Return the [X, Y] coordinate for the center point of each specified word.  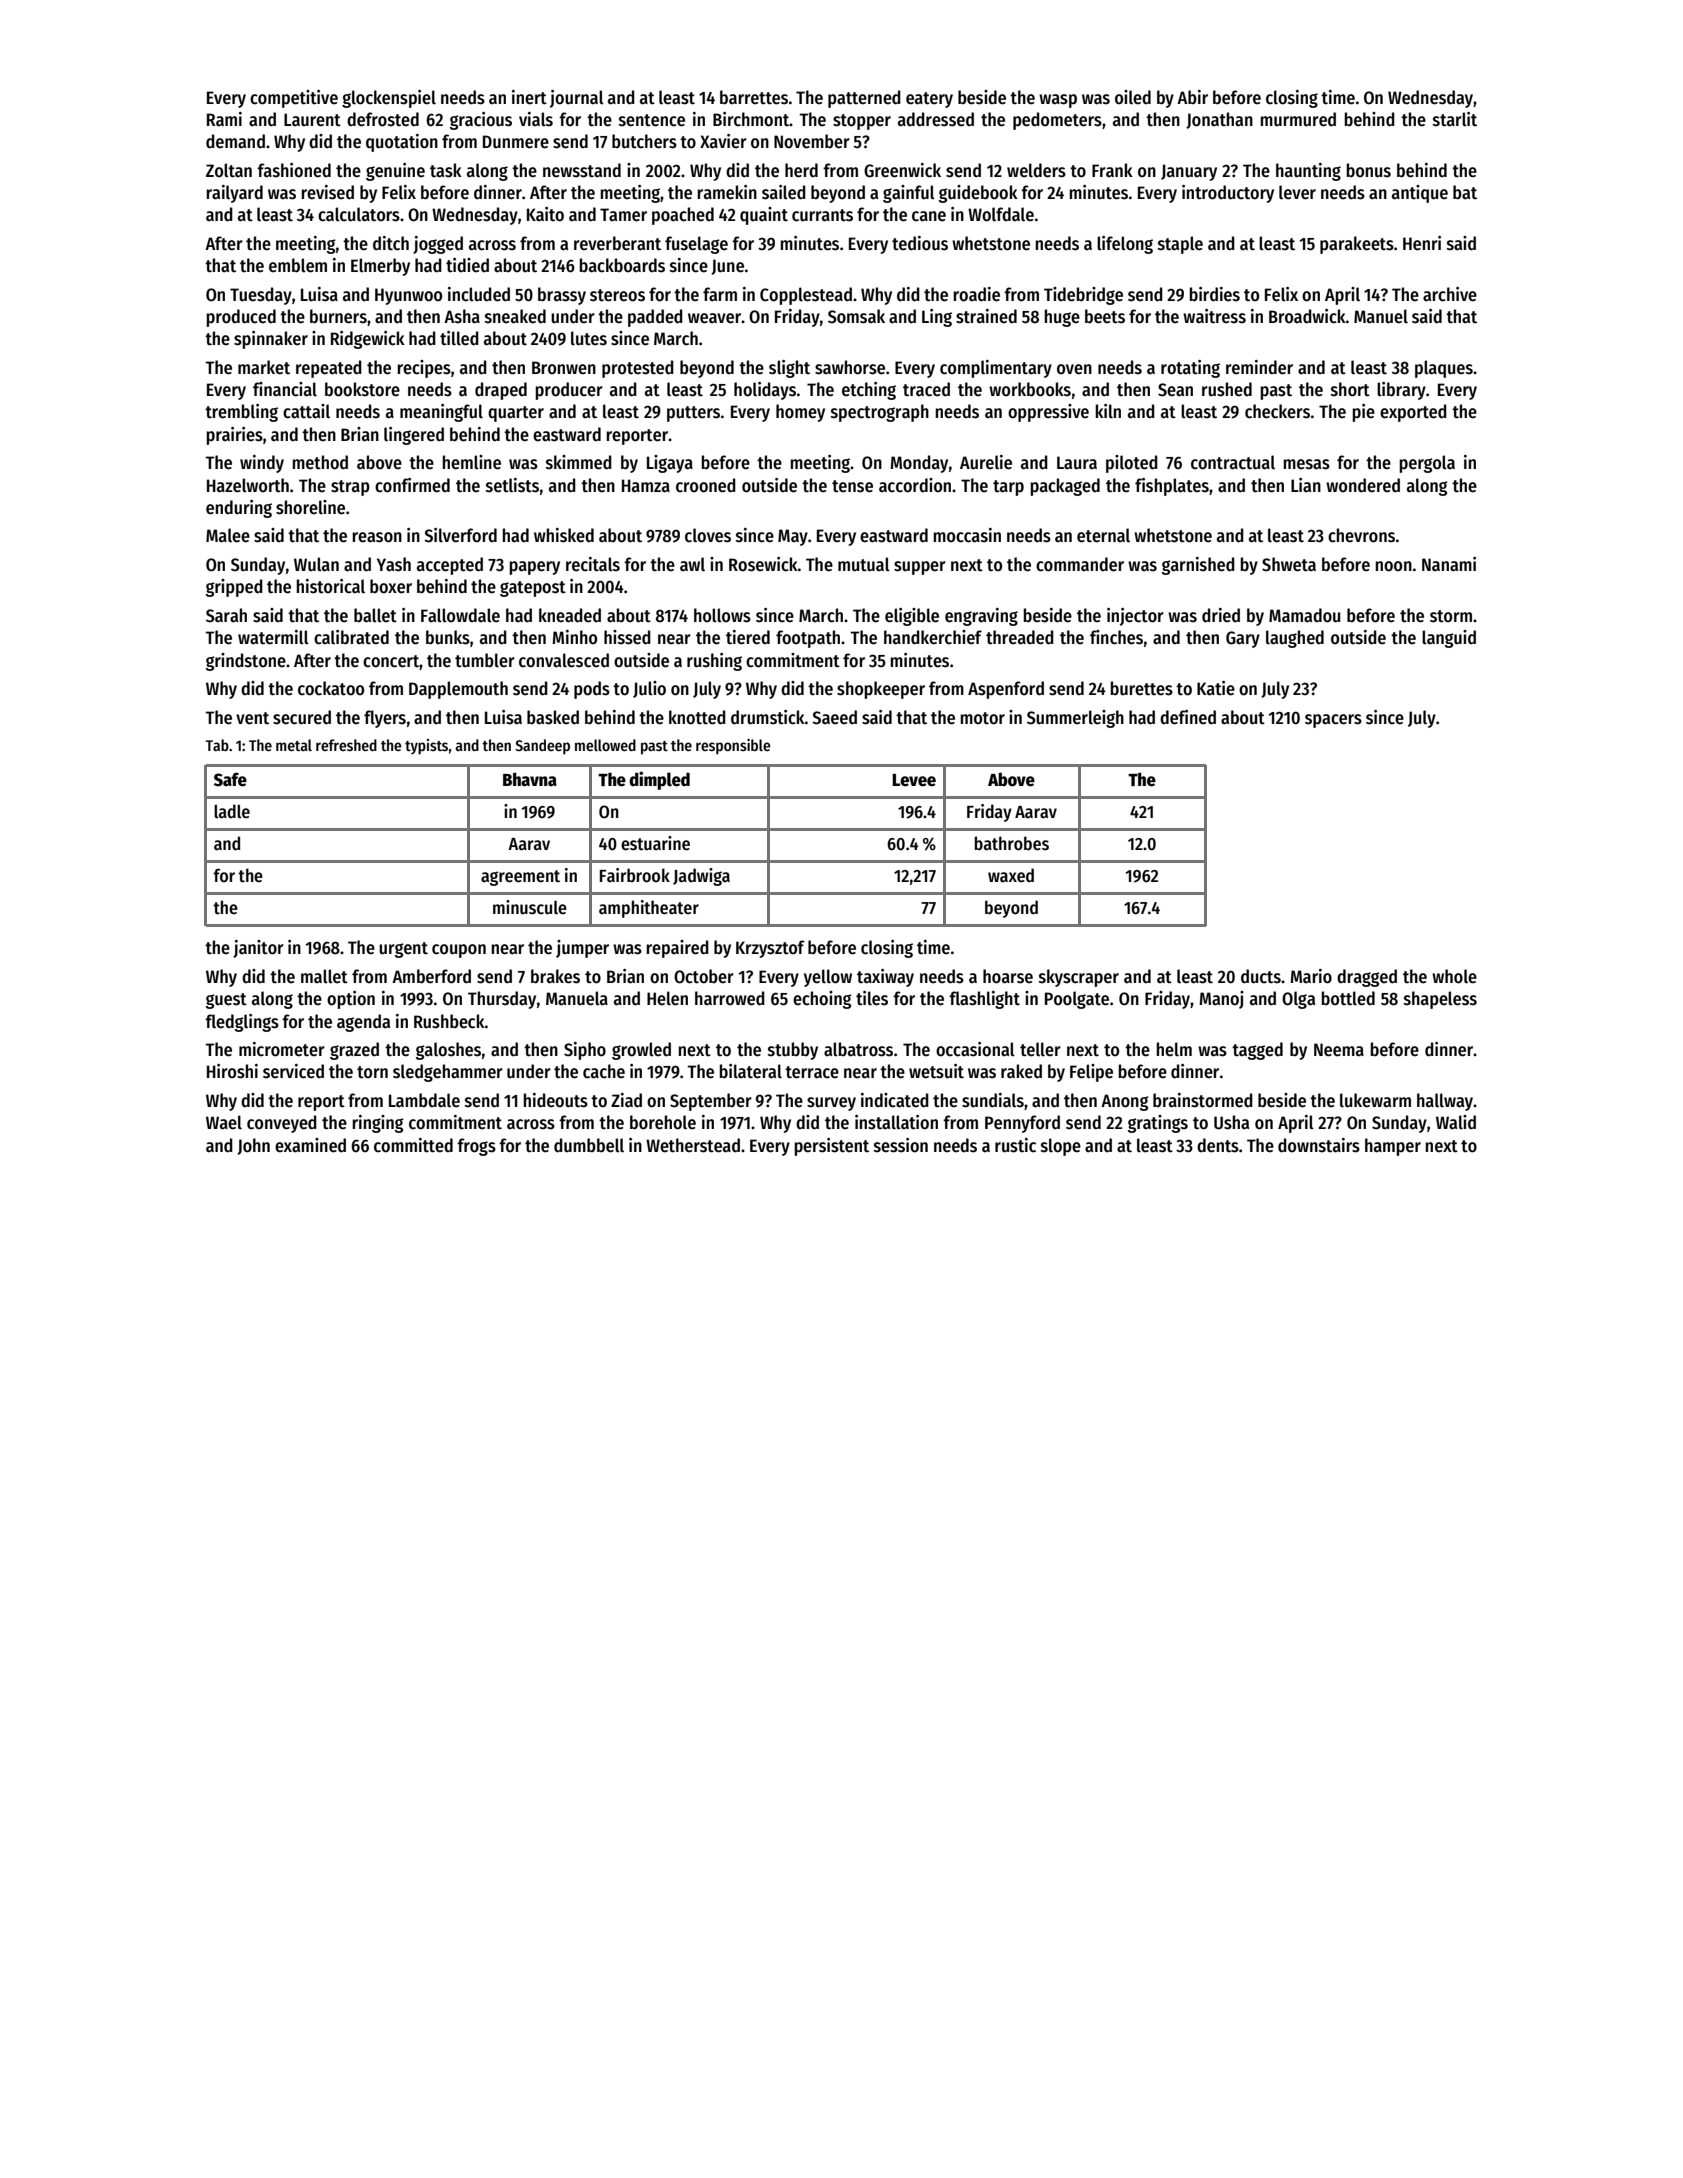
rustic [1015, 1145]
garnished [1198, 566]
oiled [1133, 97]
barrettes [754, 97]
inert [529, 97]
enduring [239, 509]
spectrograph [880, 413]
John [253, 1146]
